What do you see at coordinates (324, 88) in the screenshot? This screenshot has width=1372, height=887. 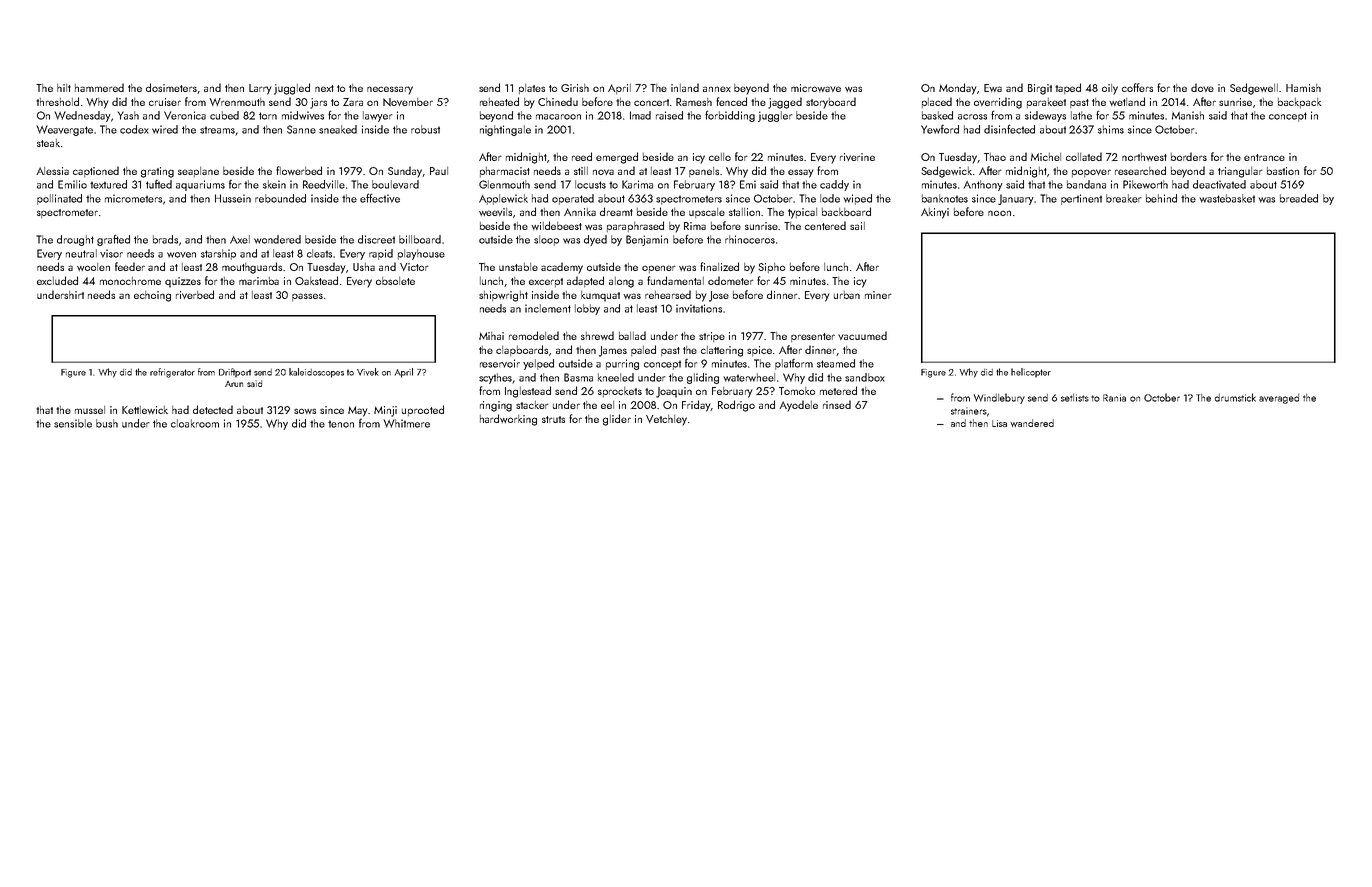 I see `next` at bounding box center [324, 88].
